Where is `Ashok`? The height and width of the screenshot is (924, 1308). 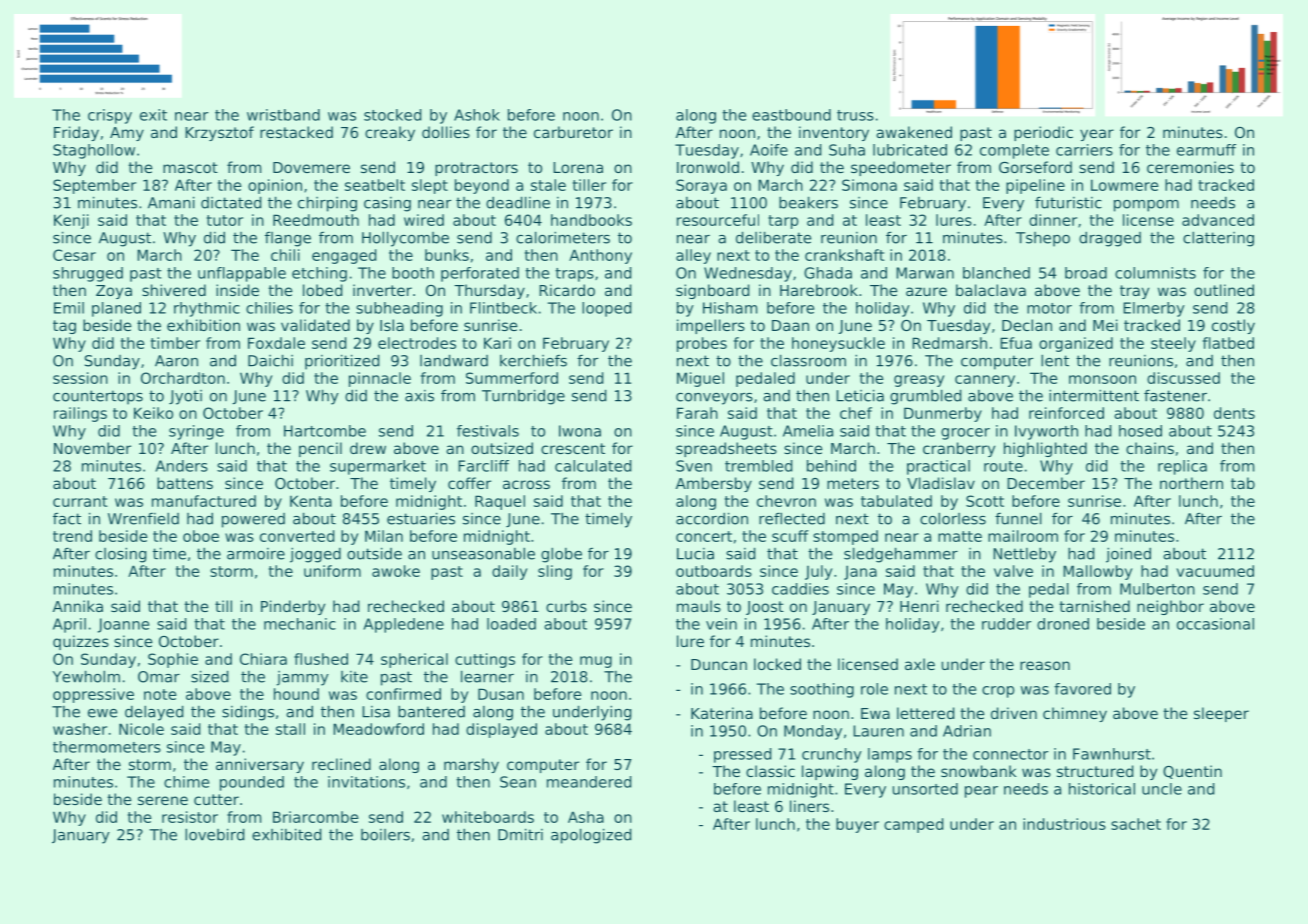
Ashok is located at coordinates (477, 115).
